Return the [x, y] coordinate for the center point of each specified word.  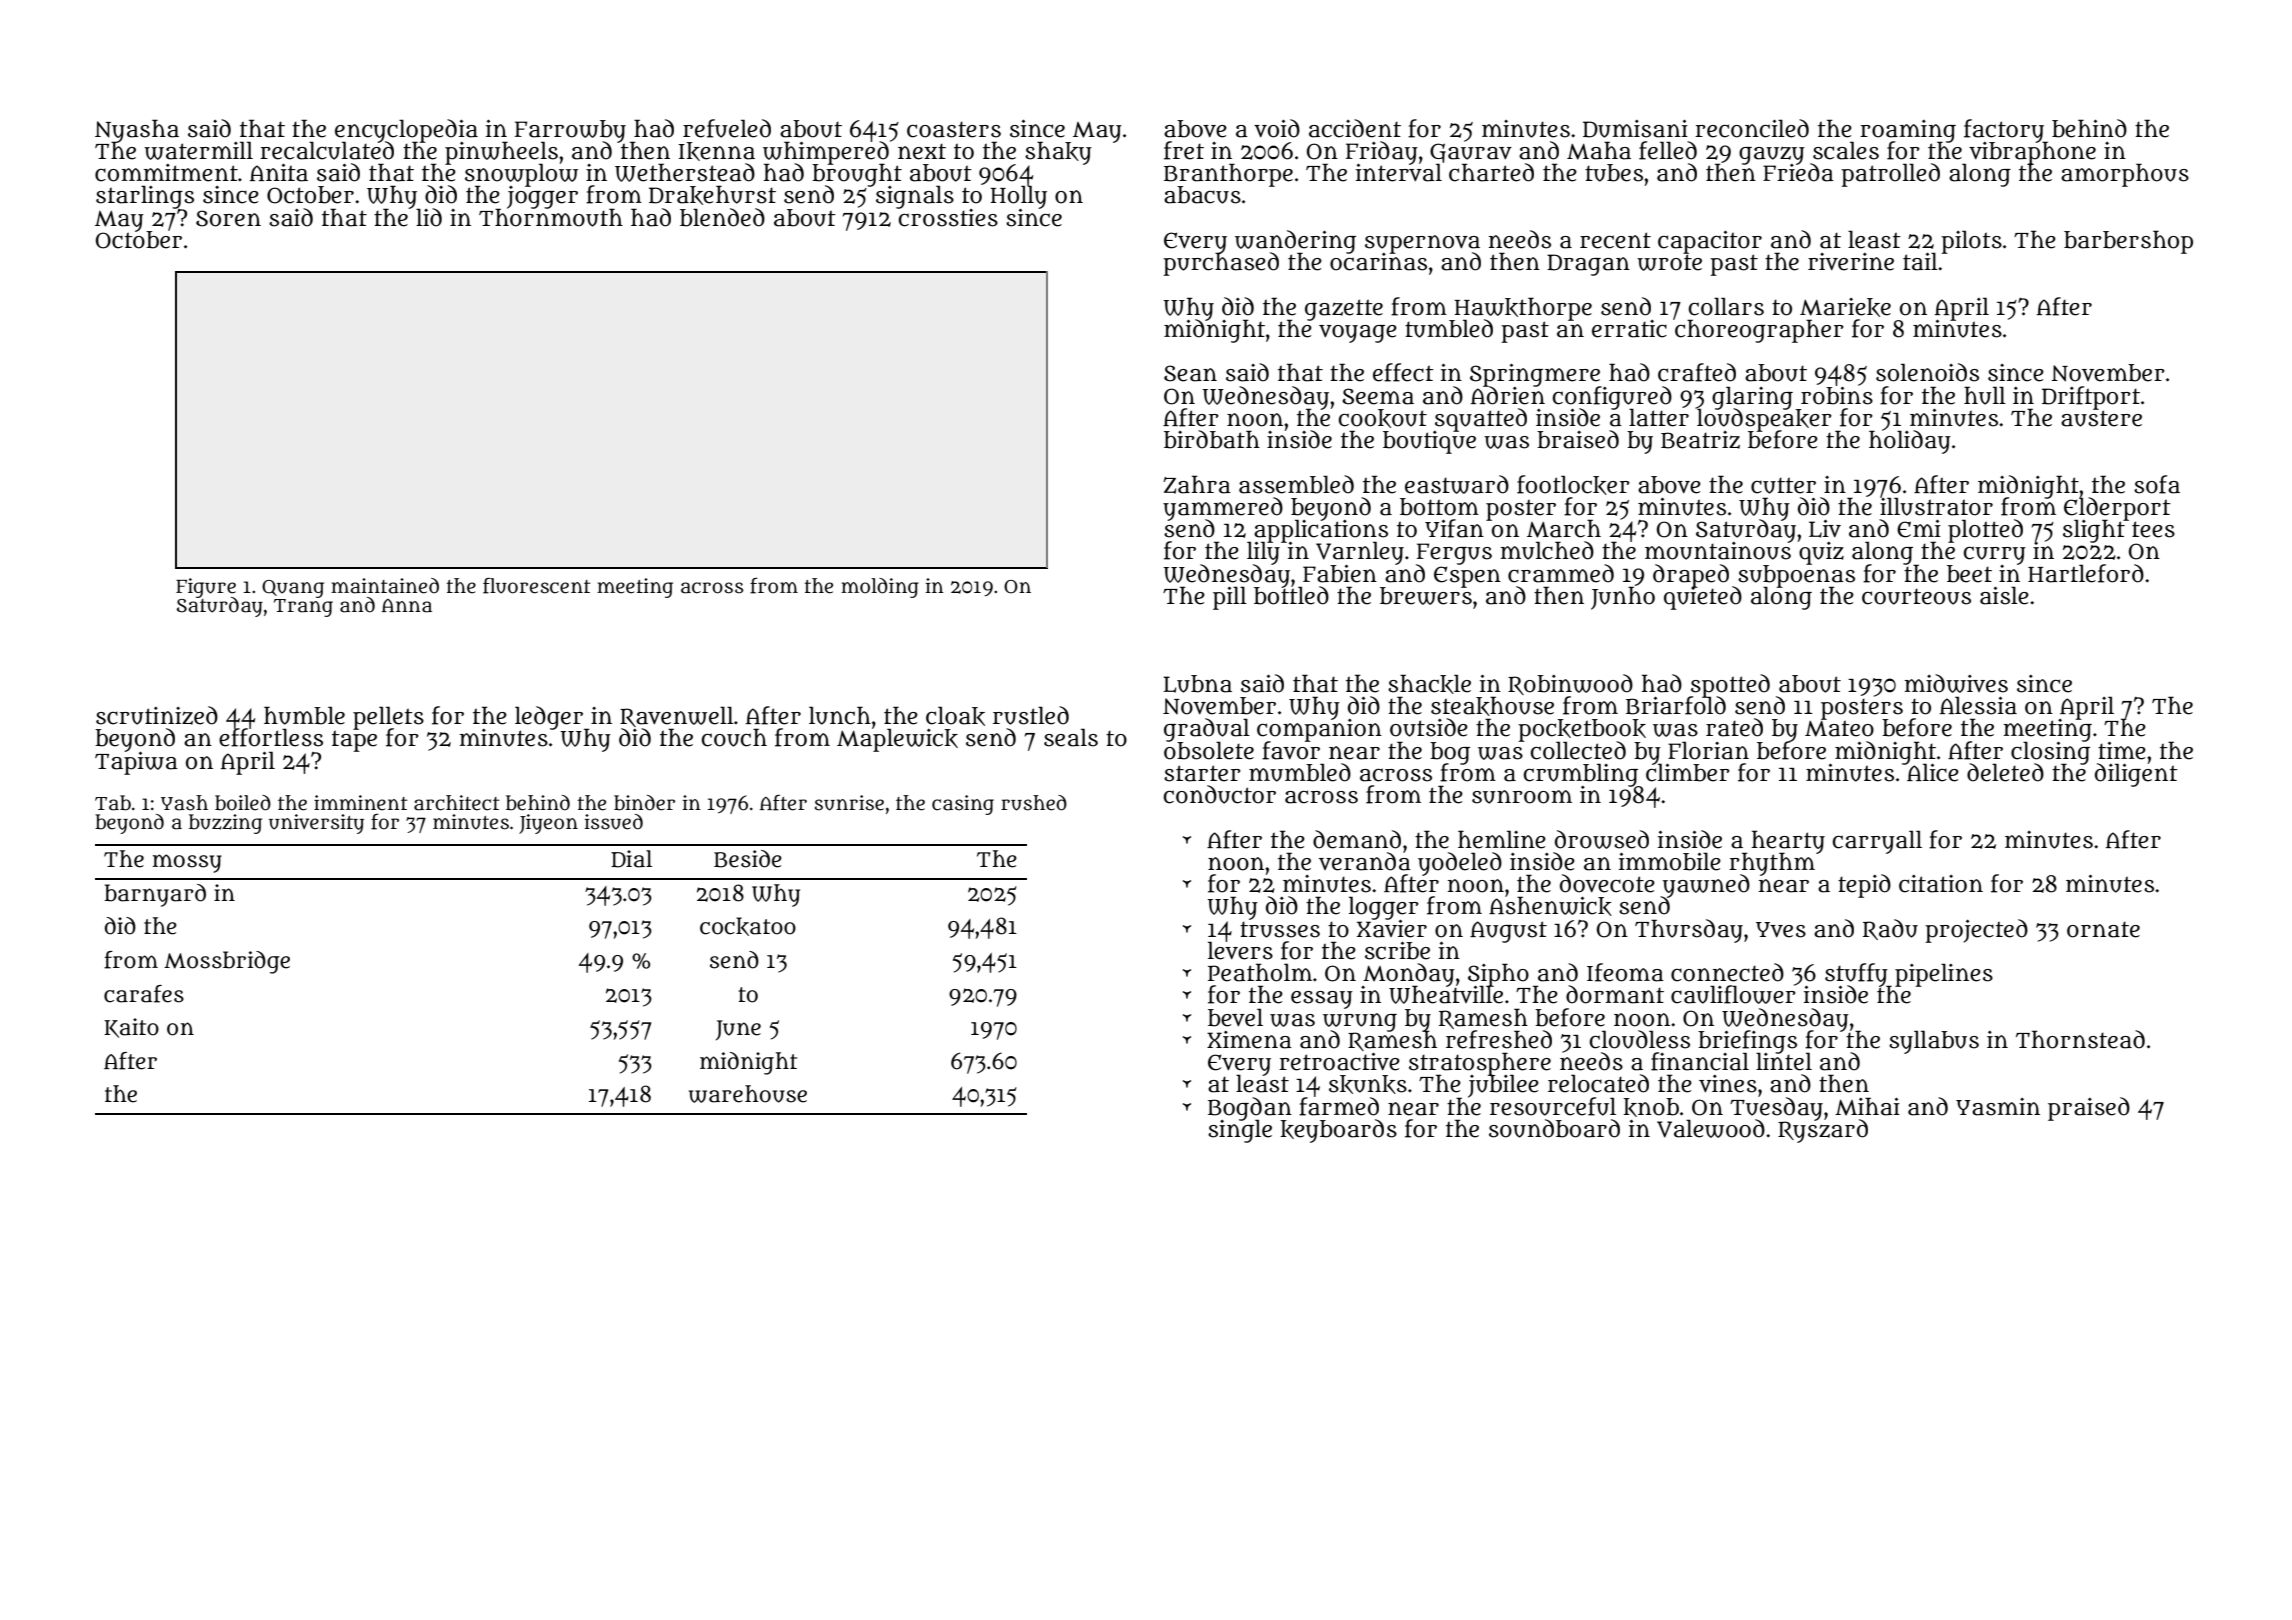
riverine [1851, 262]
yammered [1223, 508]
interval [1399, 173]
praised [2089, 1109]
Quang [293, 589]
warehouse [748, 1094]
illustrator [1936, 506]
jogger [542, 197]
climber [1688, 773]
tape [354, 741]
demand [1357, 839]
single [1240, 1131]
